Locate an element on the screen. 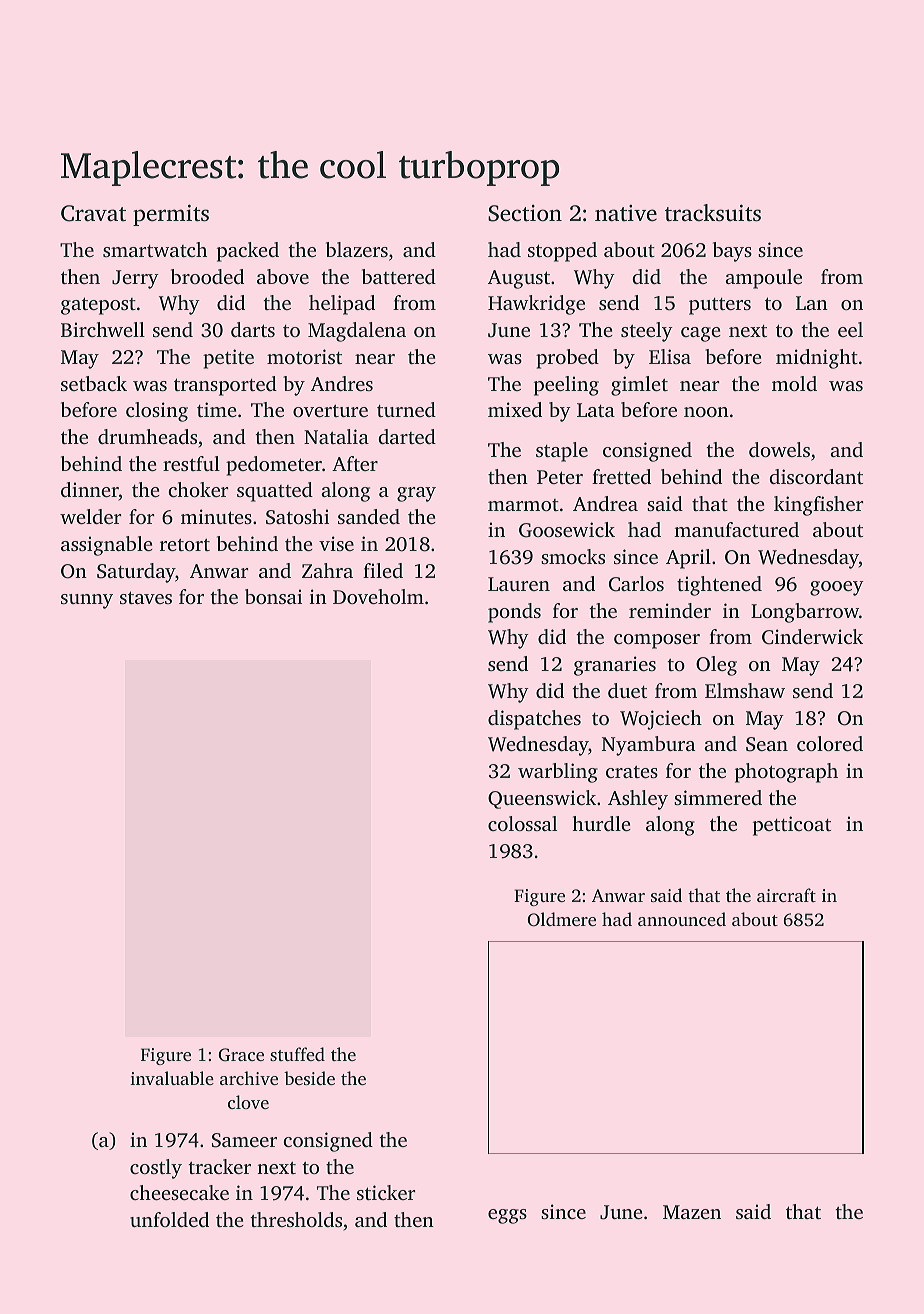 The width and height of the screenshot is (924, 1314). native is located at coordinates (626, 213).
